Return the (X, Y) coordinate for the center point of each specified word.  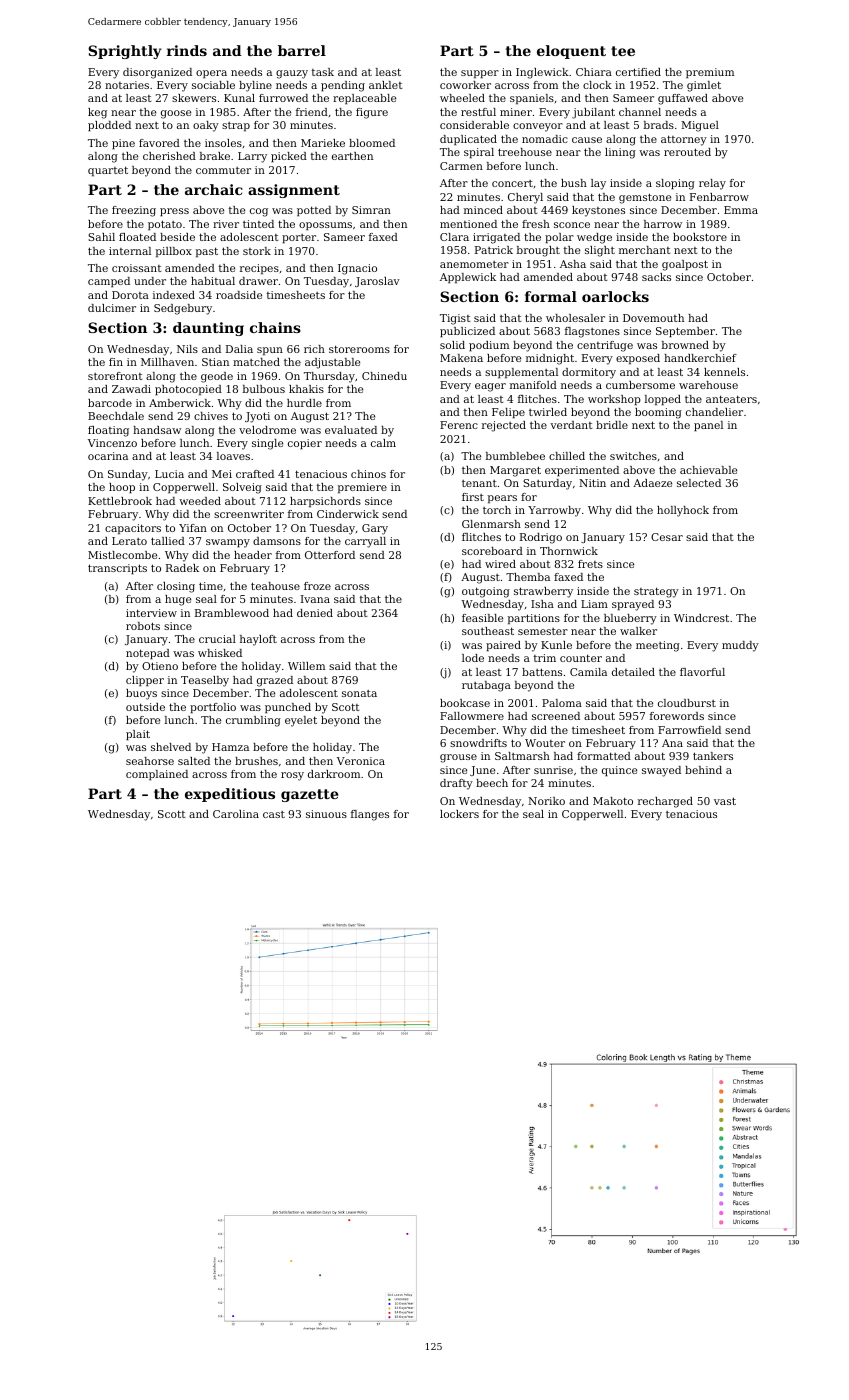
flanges (370, 815)
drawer (258, 281)
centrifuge (605, 346)
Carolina (236, 814)
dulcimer (112, 308)
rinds (187, 50)
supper (480, 74)
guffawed (683, 99)
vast (725, 801)
